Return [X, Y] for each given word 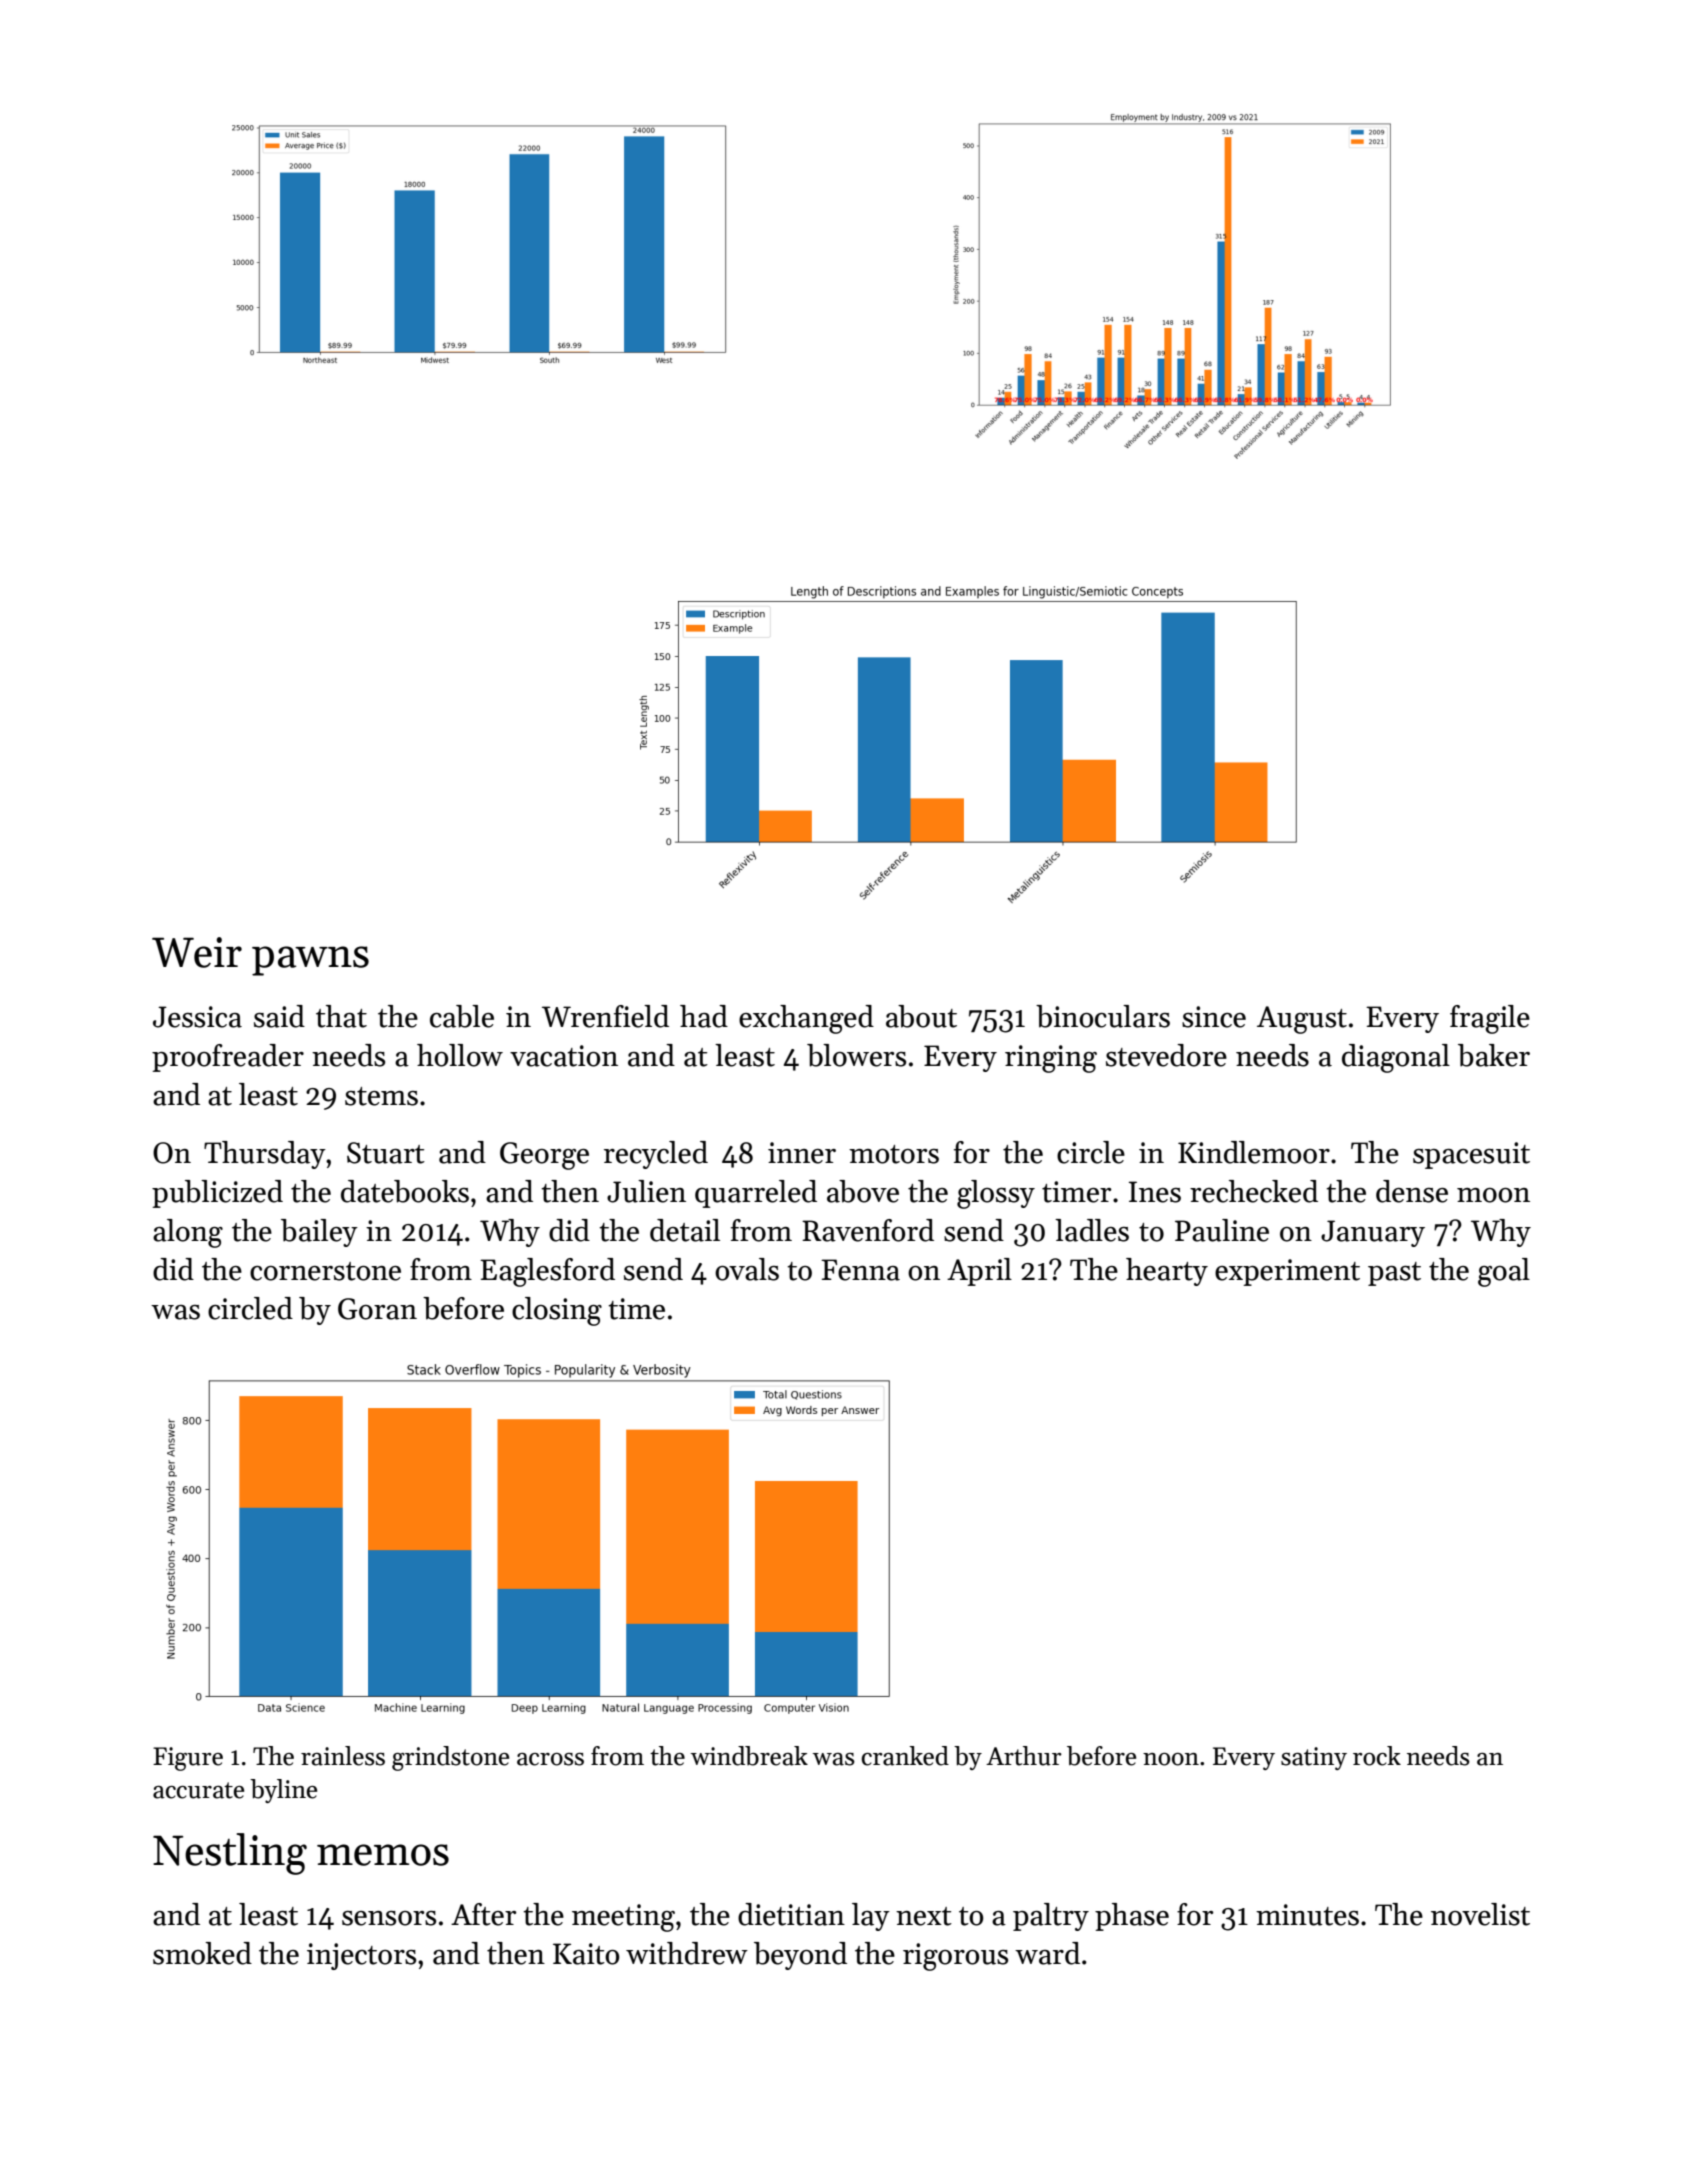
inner [802, 1153]
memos [383, 1855]
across [550, 1759]
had [704, 1016]
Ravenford [868, 1230]
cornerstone [325, 1271]
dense [1412, 1191]
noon [1171, 1759]
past [1394, 1274]
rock [1377, 1756]
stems [381, 1096]
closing [557, 1311]
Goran [377, 1309]
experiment [1287, 1272]
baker [1494, 1055]
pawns [310, 961]
